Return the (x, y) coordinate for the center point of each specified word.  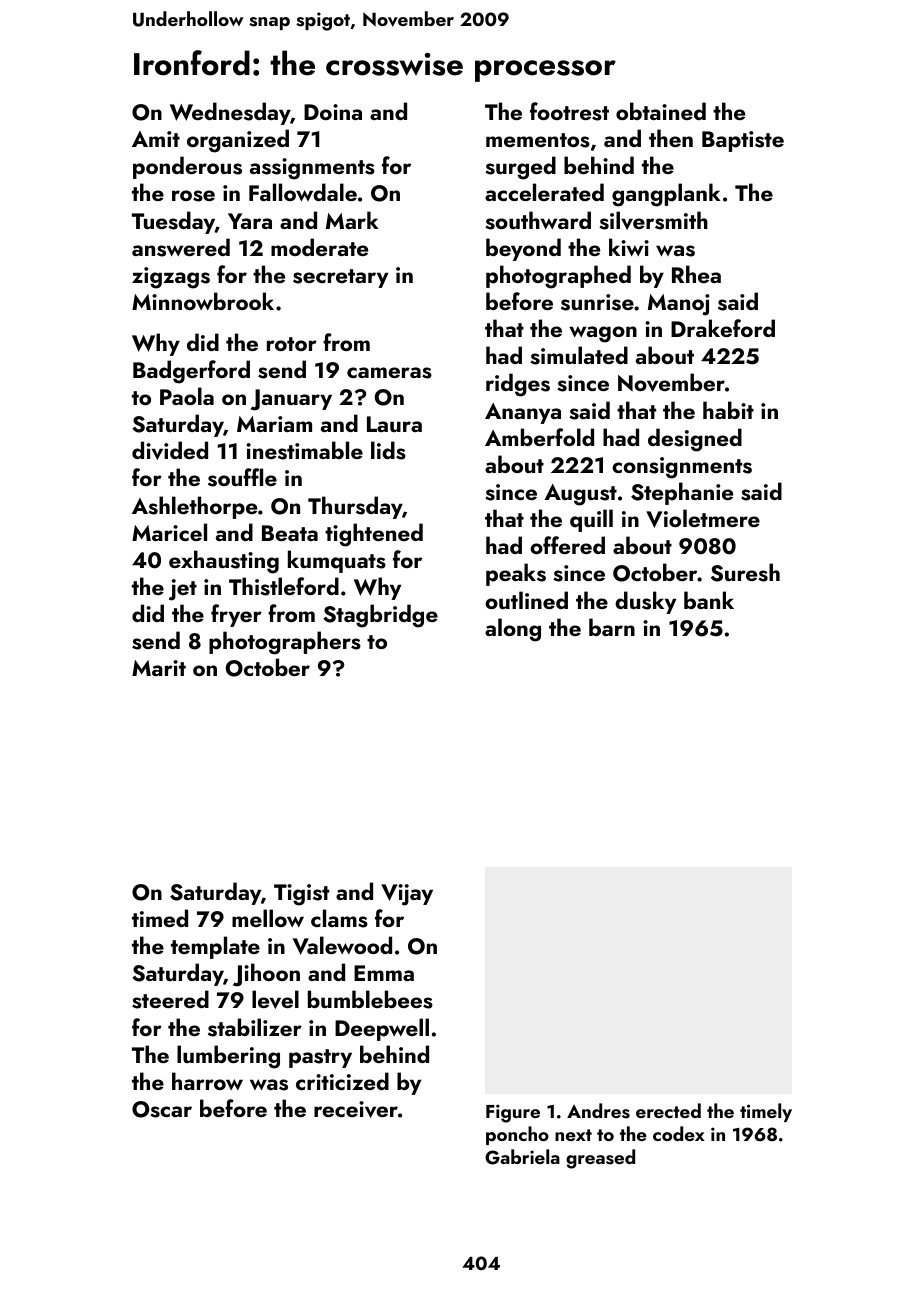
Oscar (162, 1109)
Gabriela (522, 1157)
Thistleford (284, 586)
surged (520, 168)
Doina (333, 112)
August (580, 495)
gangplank (666, 195)
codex (679, 1133)
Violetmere (703, 518)
